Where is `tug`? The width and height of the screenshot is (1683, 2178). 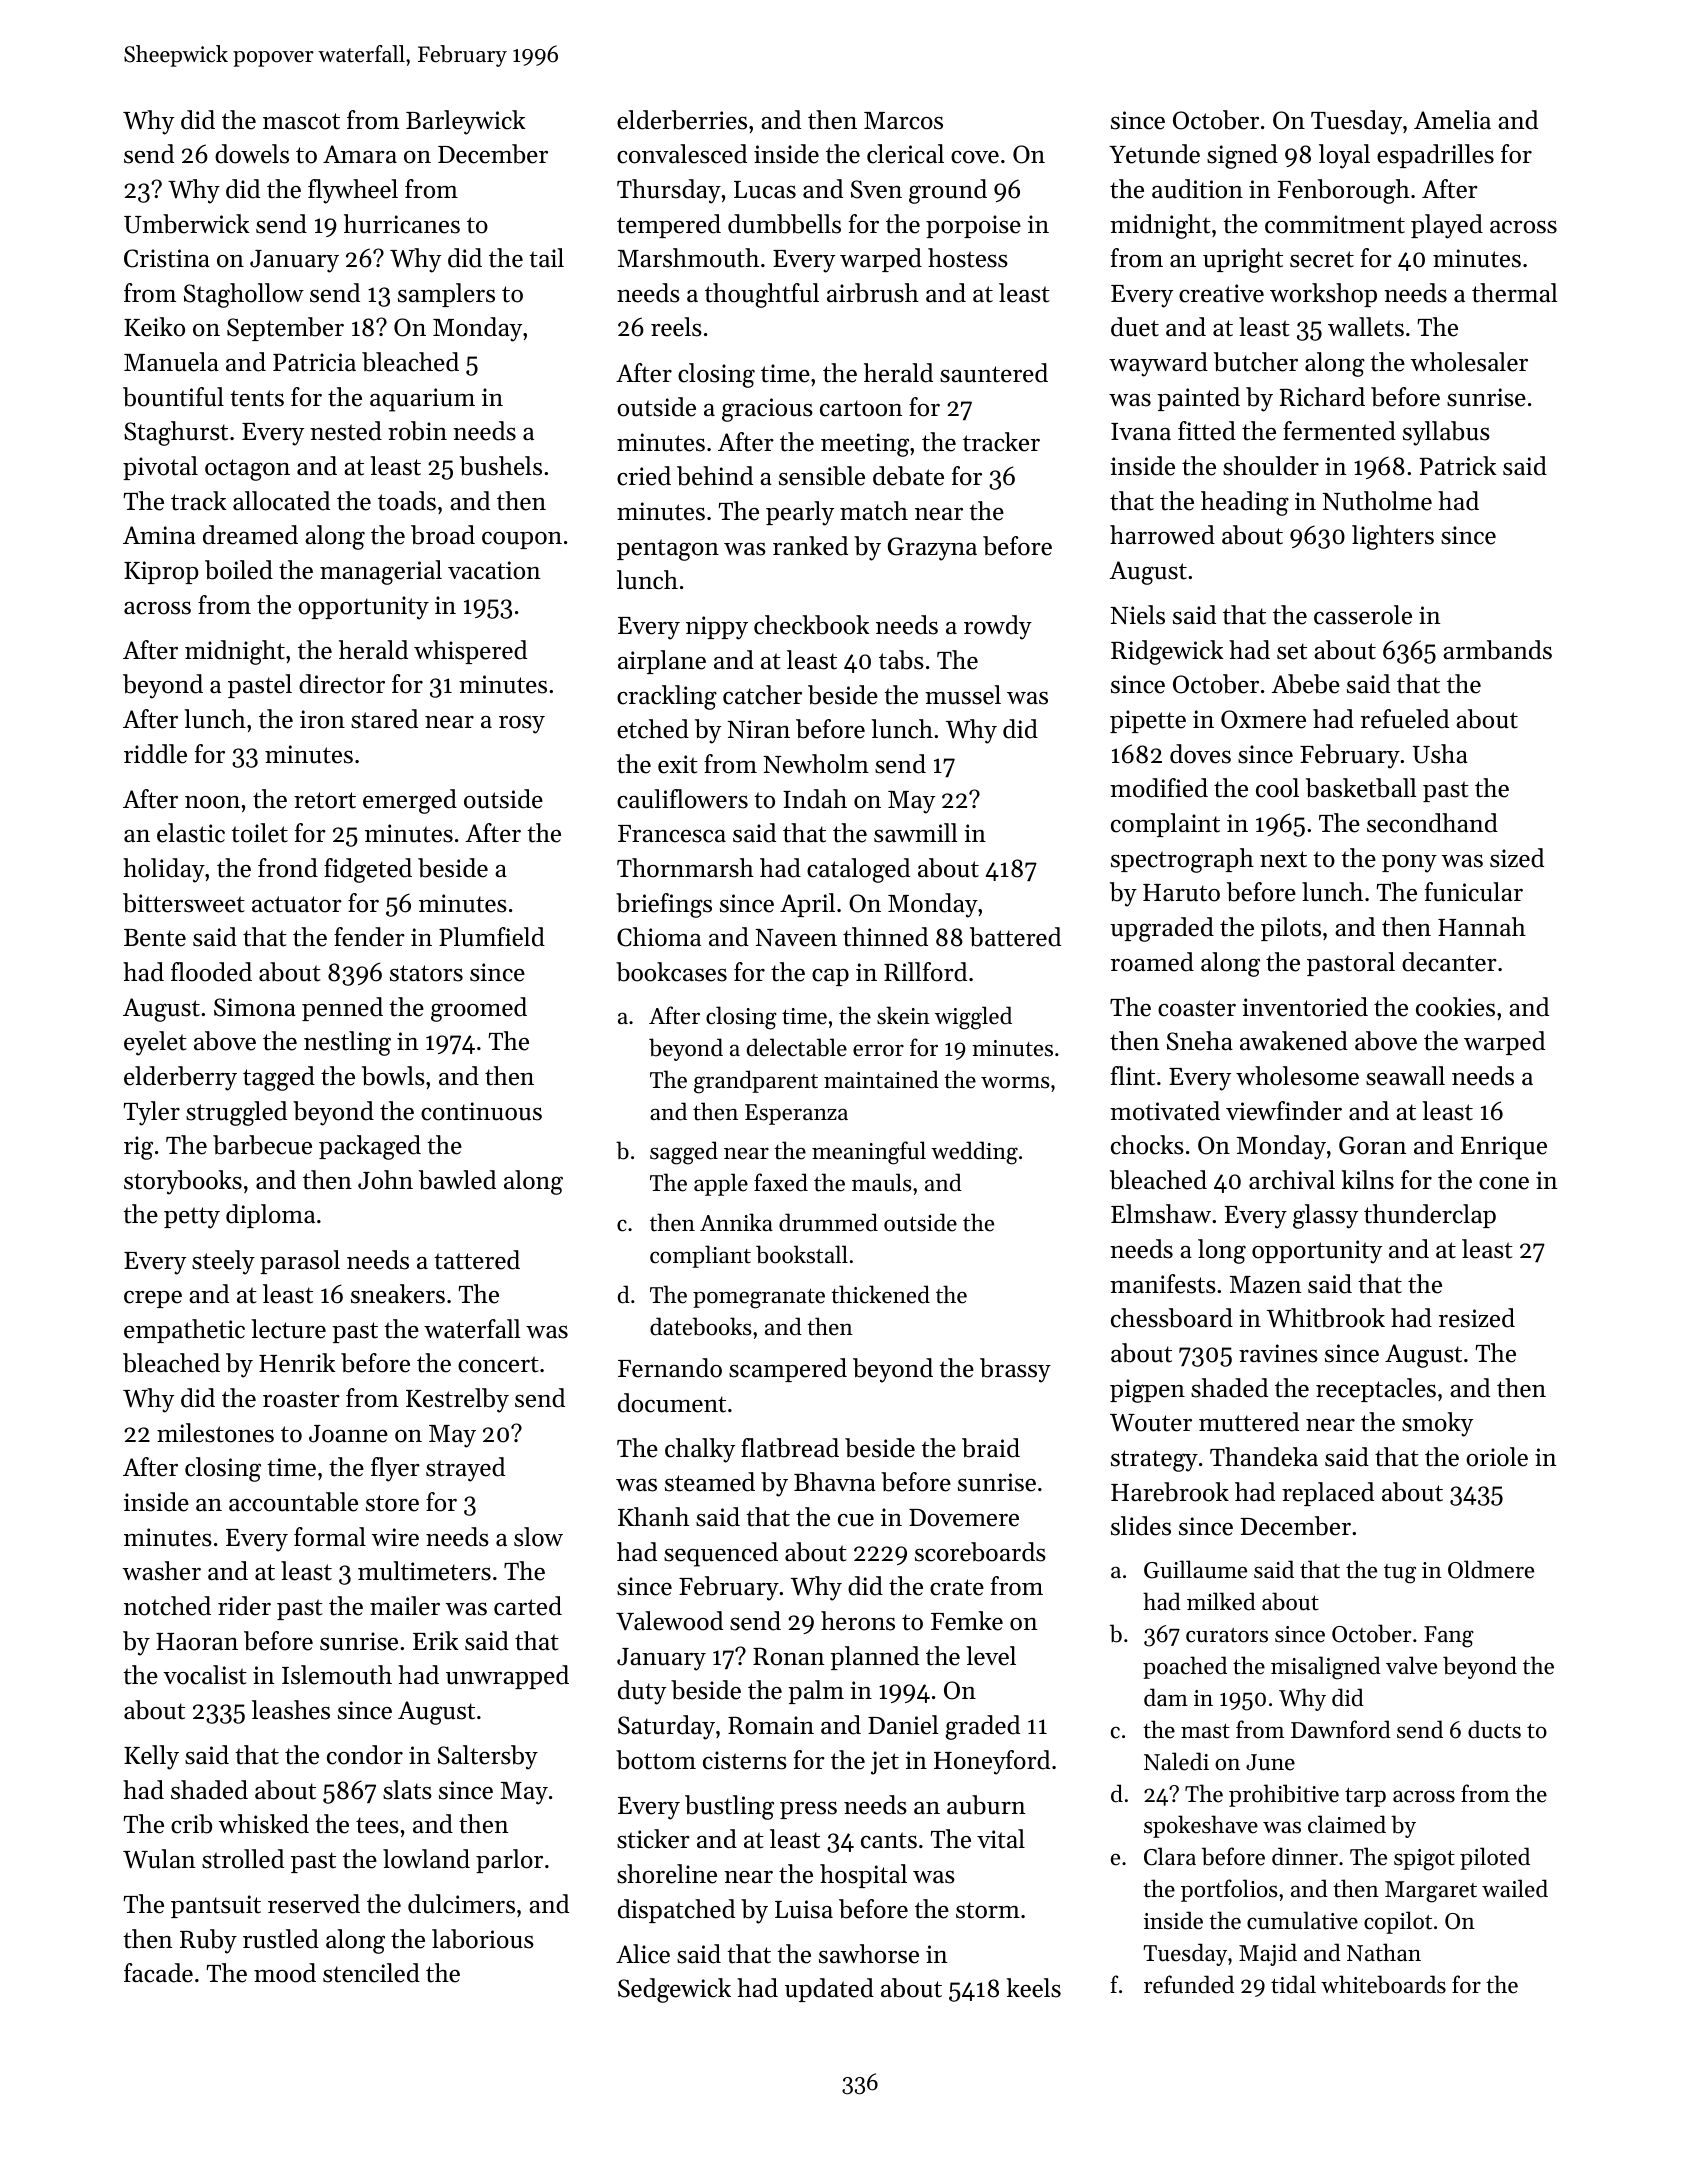 tug is located at coordinates (1400, 1574).
